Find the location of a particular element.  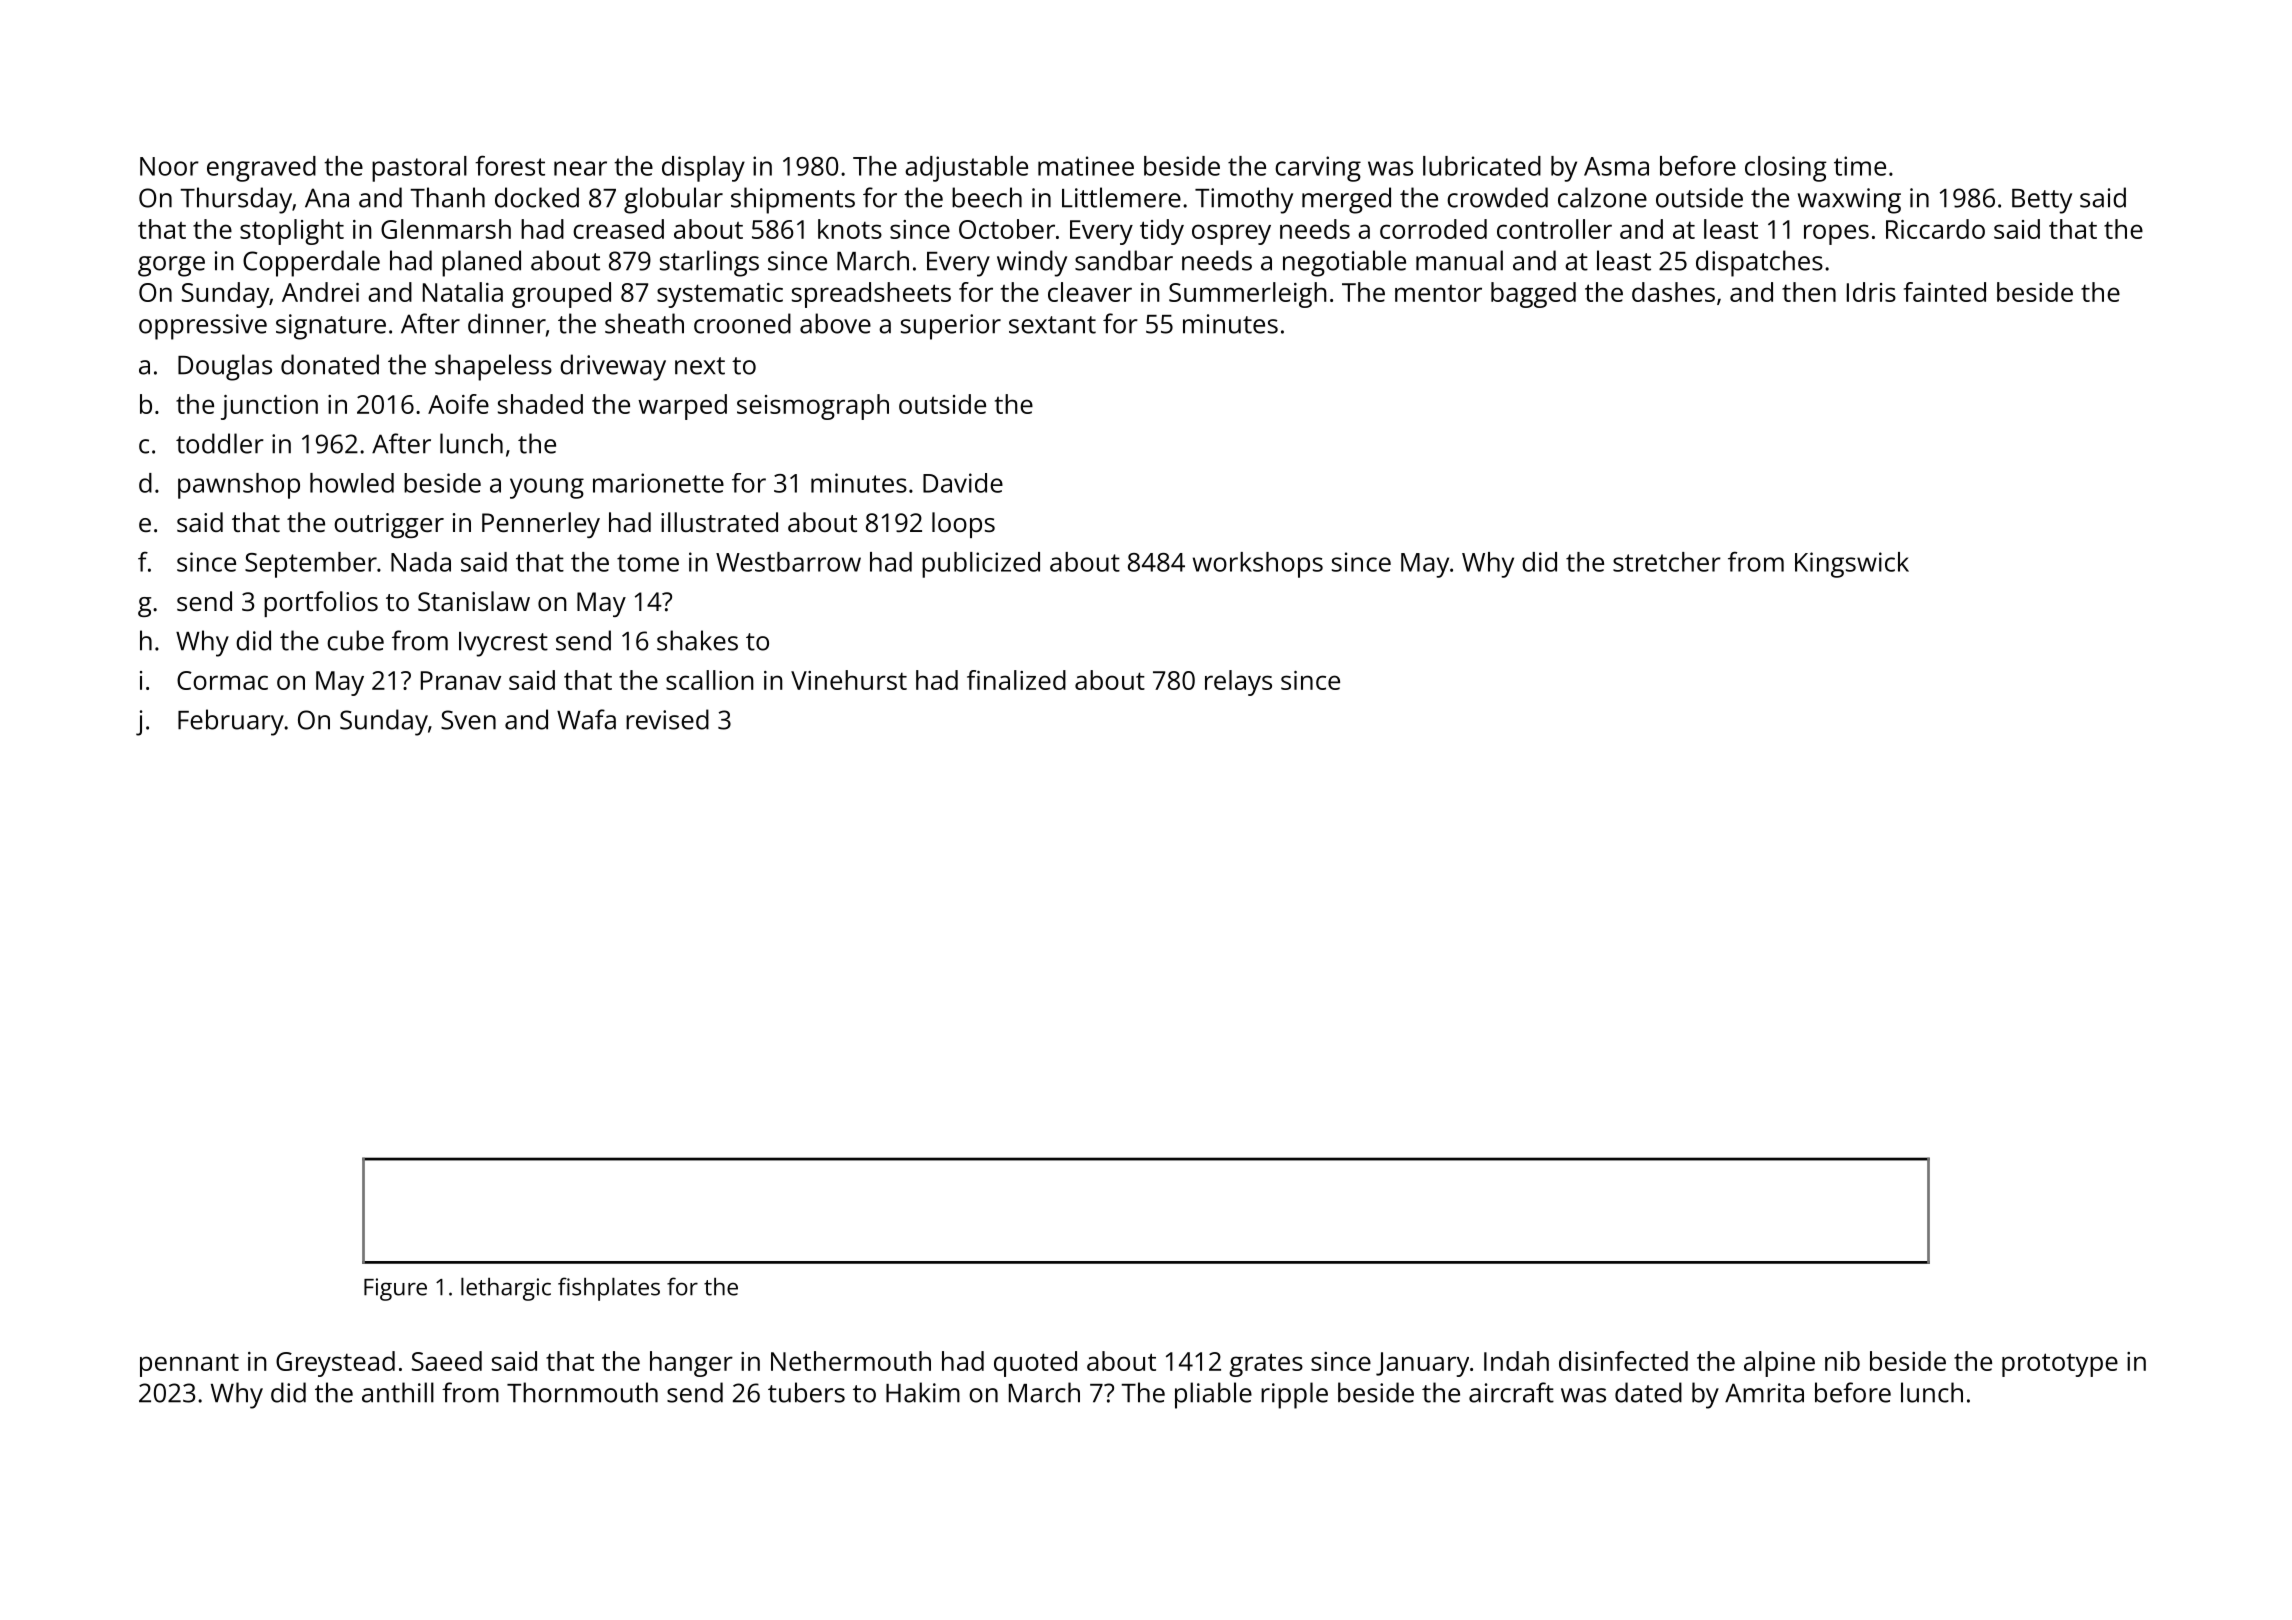

February is located at coordinates (231, 722).
